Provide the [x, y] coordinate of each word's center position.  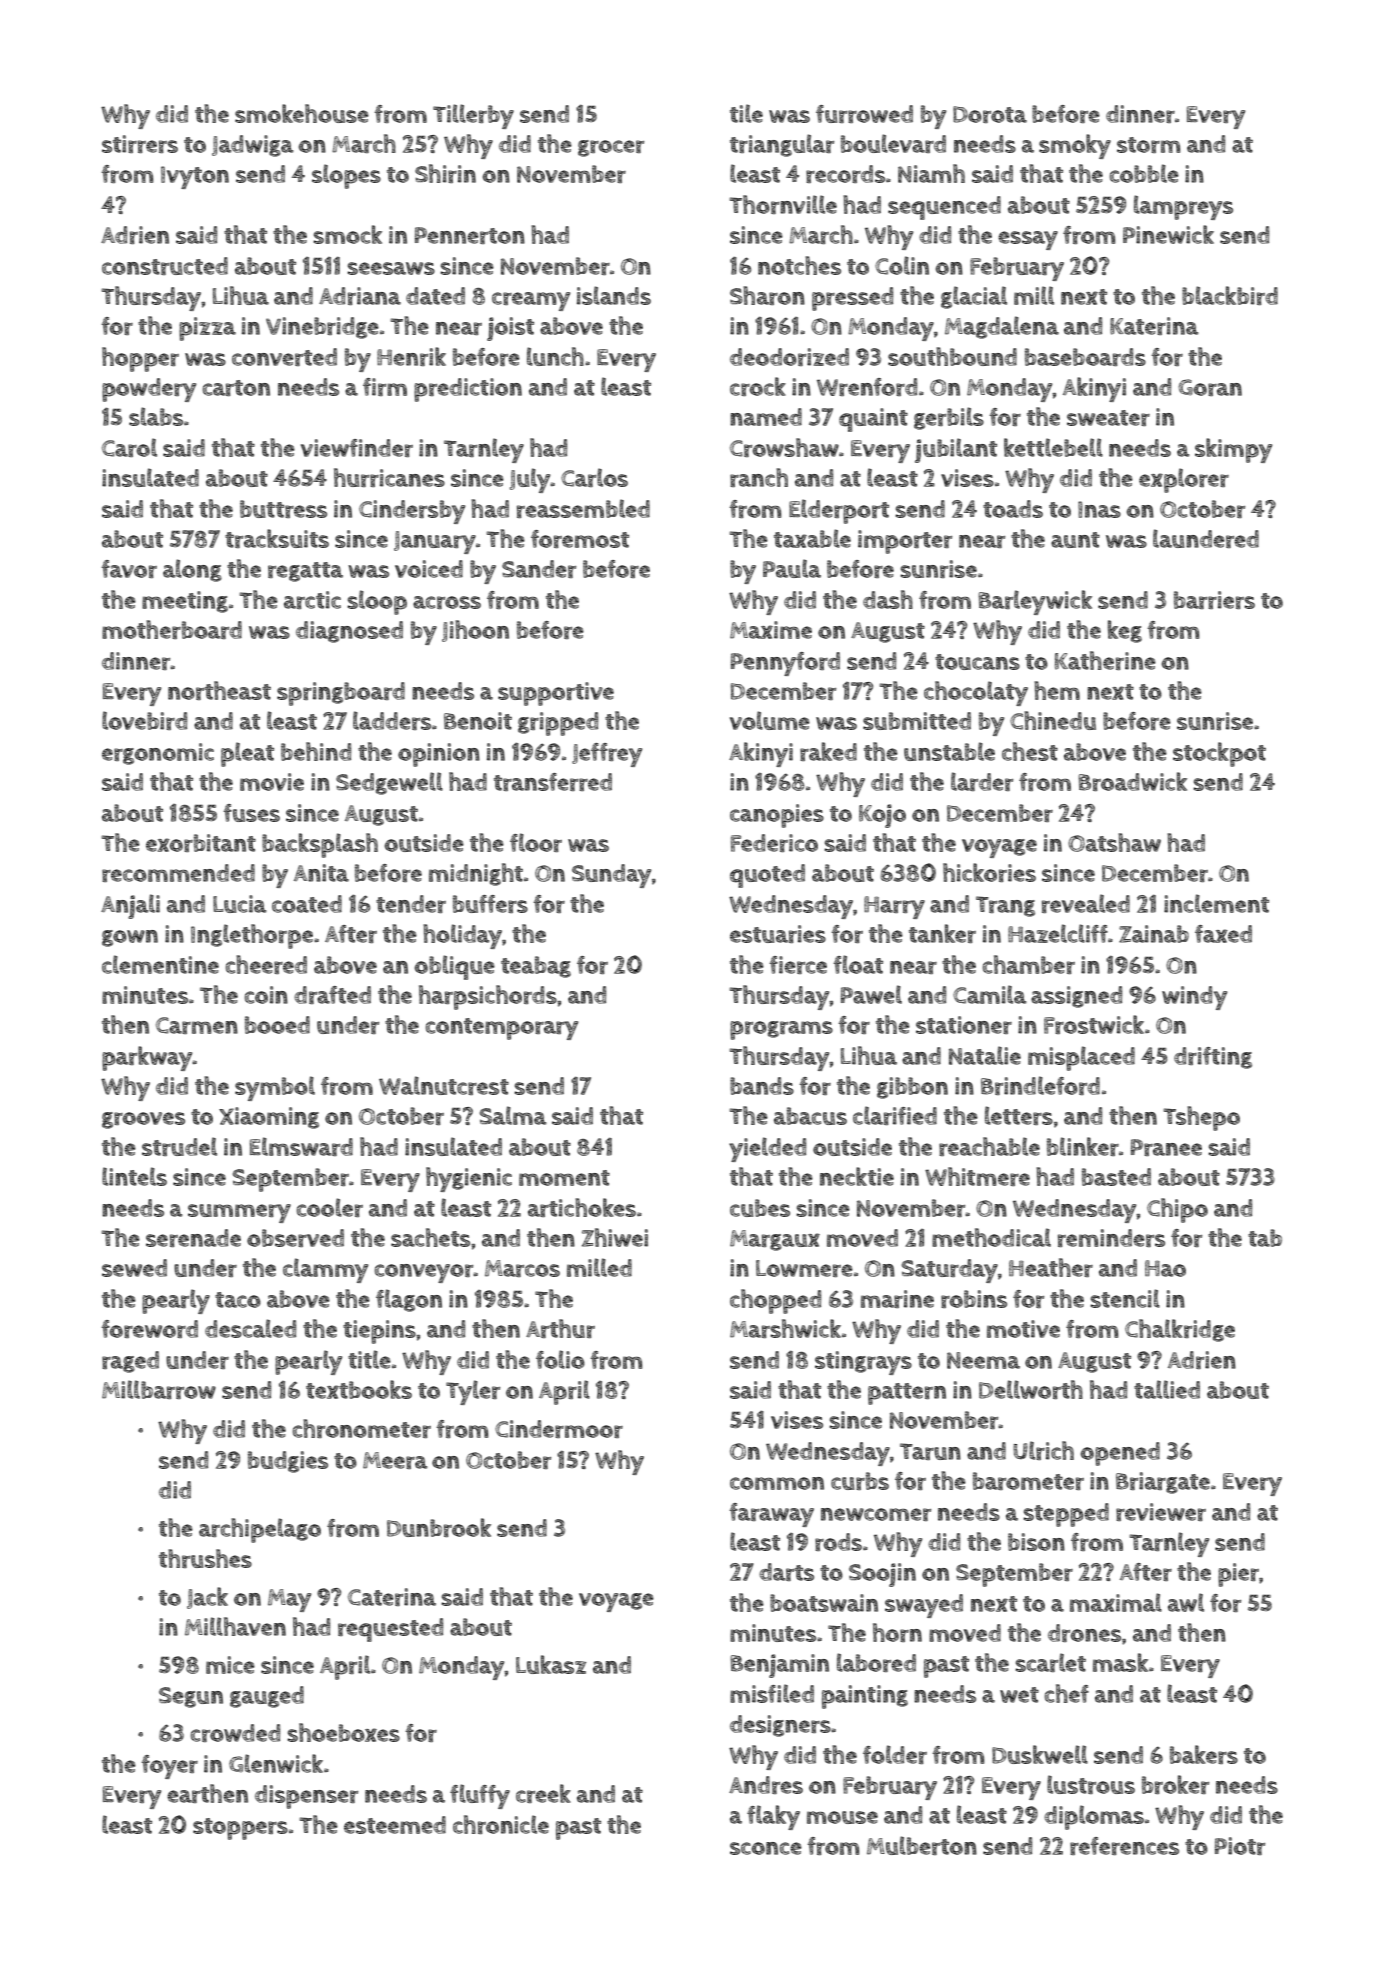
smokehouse [302, 113]
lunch [555, 356]
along [192, 570]
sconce [766, 1848]
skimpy [1233, 450]
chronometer [362, 1428]
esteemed [395, 1825]
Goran [1210, 387]
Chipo [1177, 1210]
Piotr [1240, 1846]
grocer [611, 148]
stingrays [863, 1363]
